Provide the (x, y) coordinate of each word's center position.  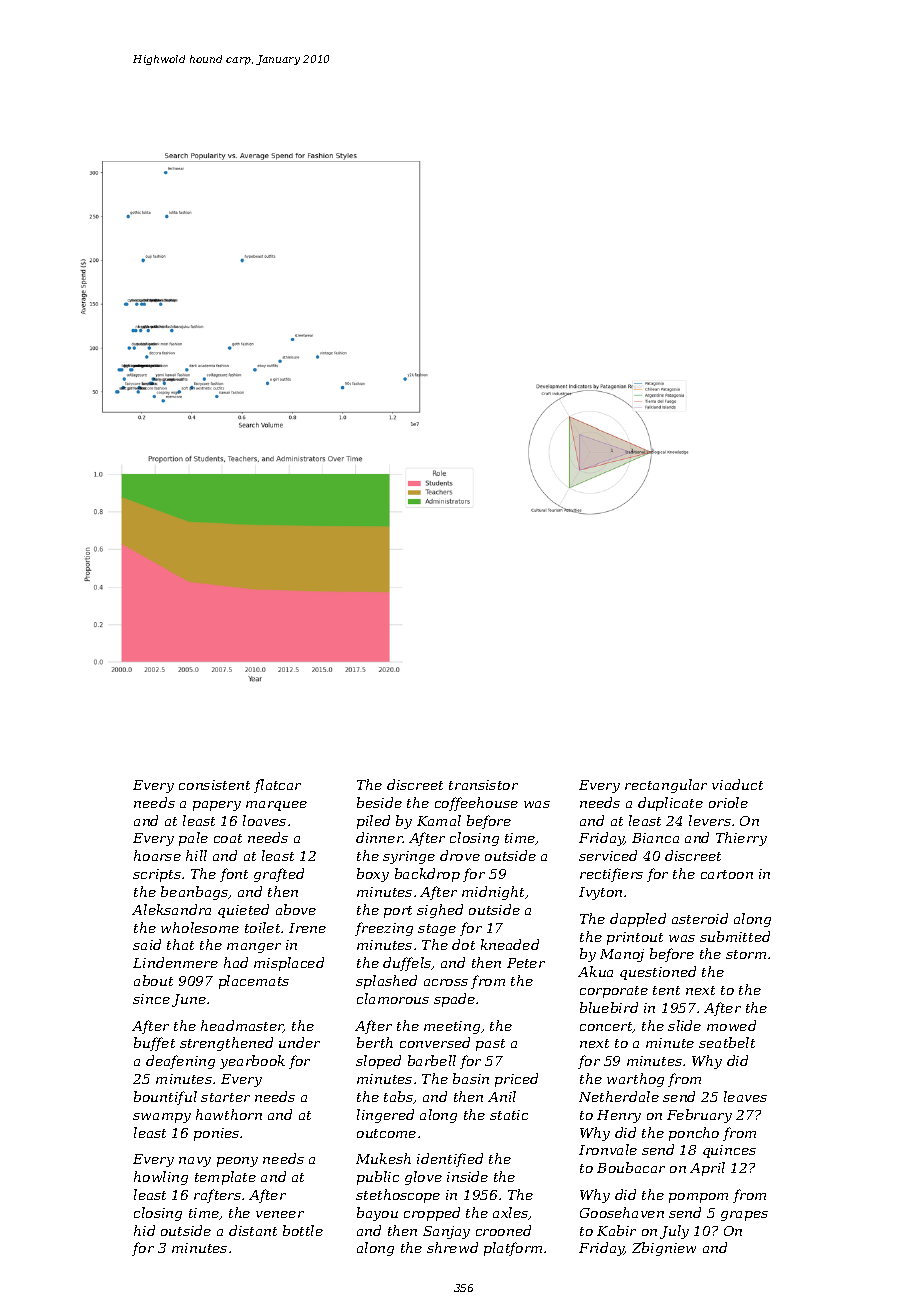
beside (379, 802)
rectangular (666, 786)
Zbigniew (664, 1249)
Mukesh (383, 1158)
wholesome (200, 927)
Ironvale (608, 1149)
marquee (276, 806)
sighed (440, 911)
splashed (386, 982)
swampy (162, 1118)
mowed (731, 1025)
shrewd (452, 1247)
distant (253, 1230)
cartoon (727, 874)
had (236, 962)
